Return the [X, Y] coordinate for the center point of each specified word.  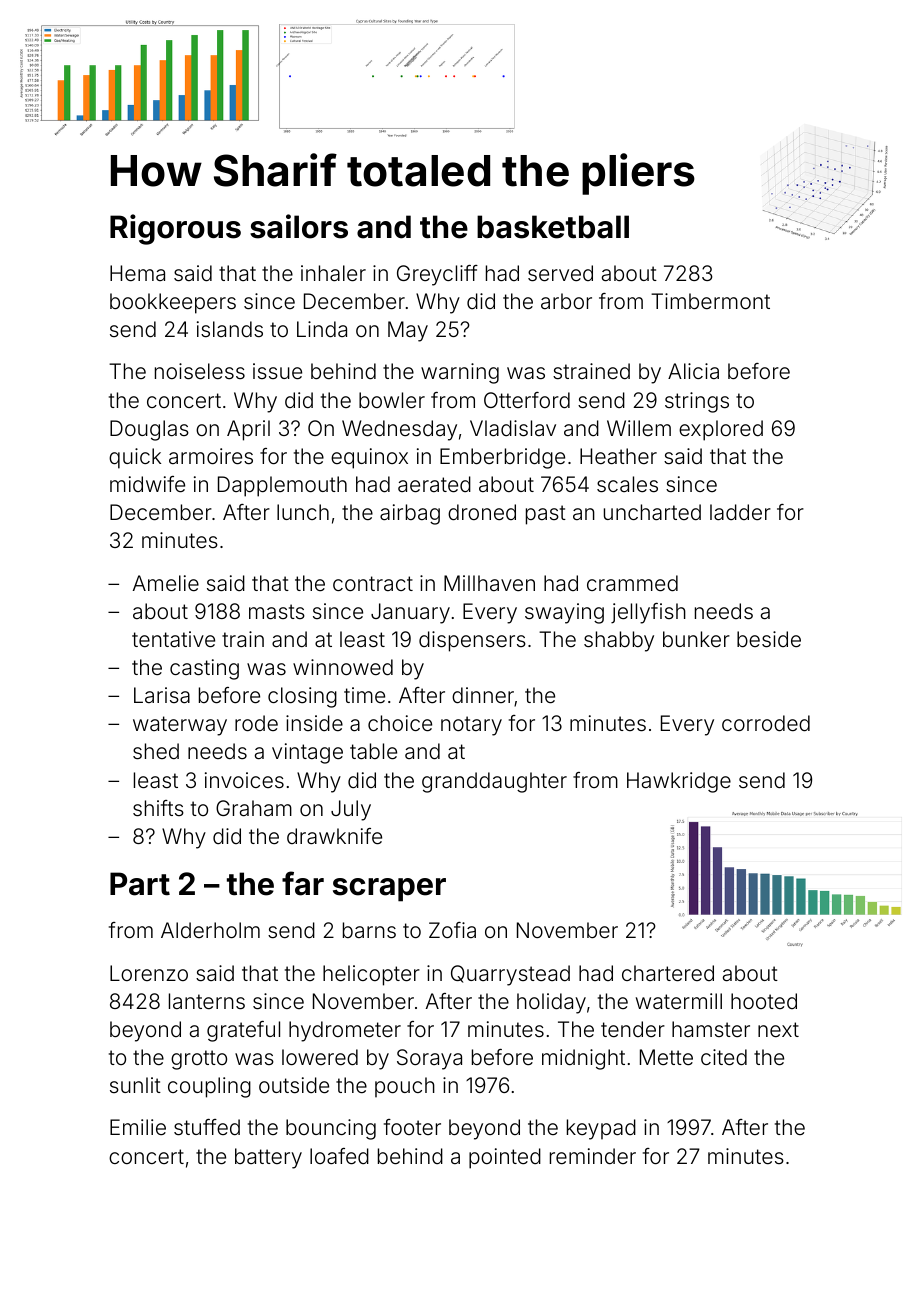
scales [627, 484]
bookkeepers [173, 303]
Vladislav [513, 428]
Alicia [693, 371]
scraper [389, 890]
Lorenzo [149, 973]
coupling [209, 1087]
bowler [392, 400]
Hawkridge [679, 782]
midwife [147, 484]
